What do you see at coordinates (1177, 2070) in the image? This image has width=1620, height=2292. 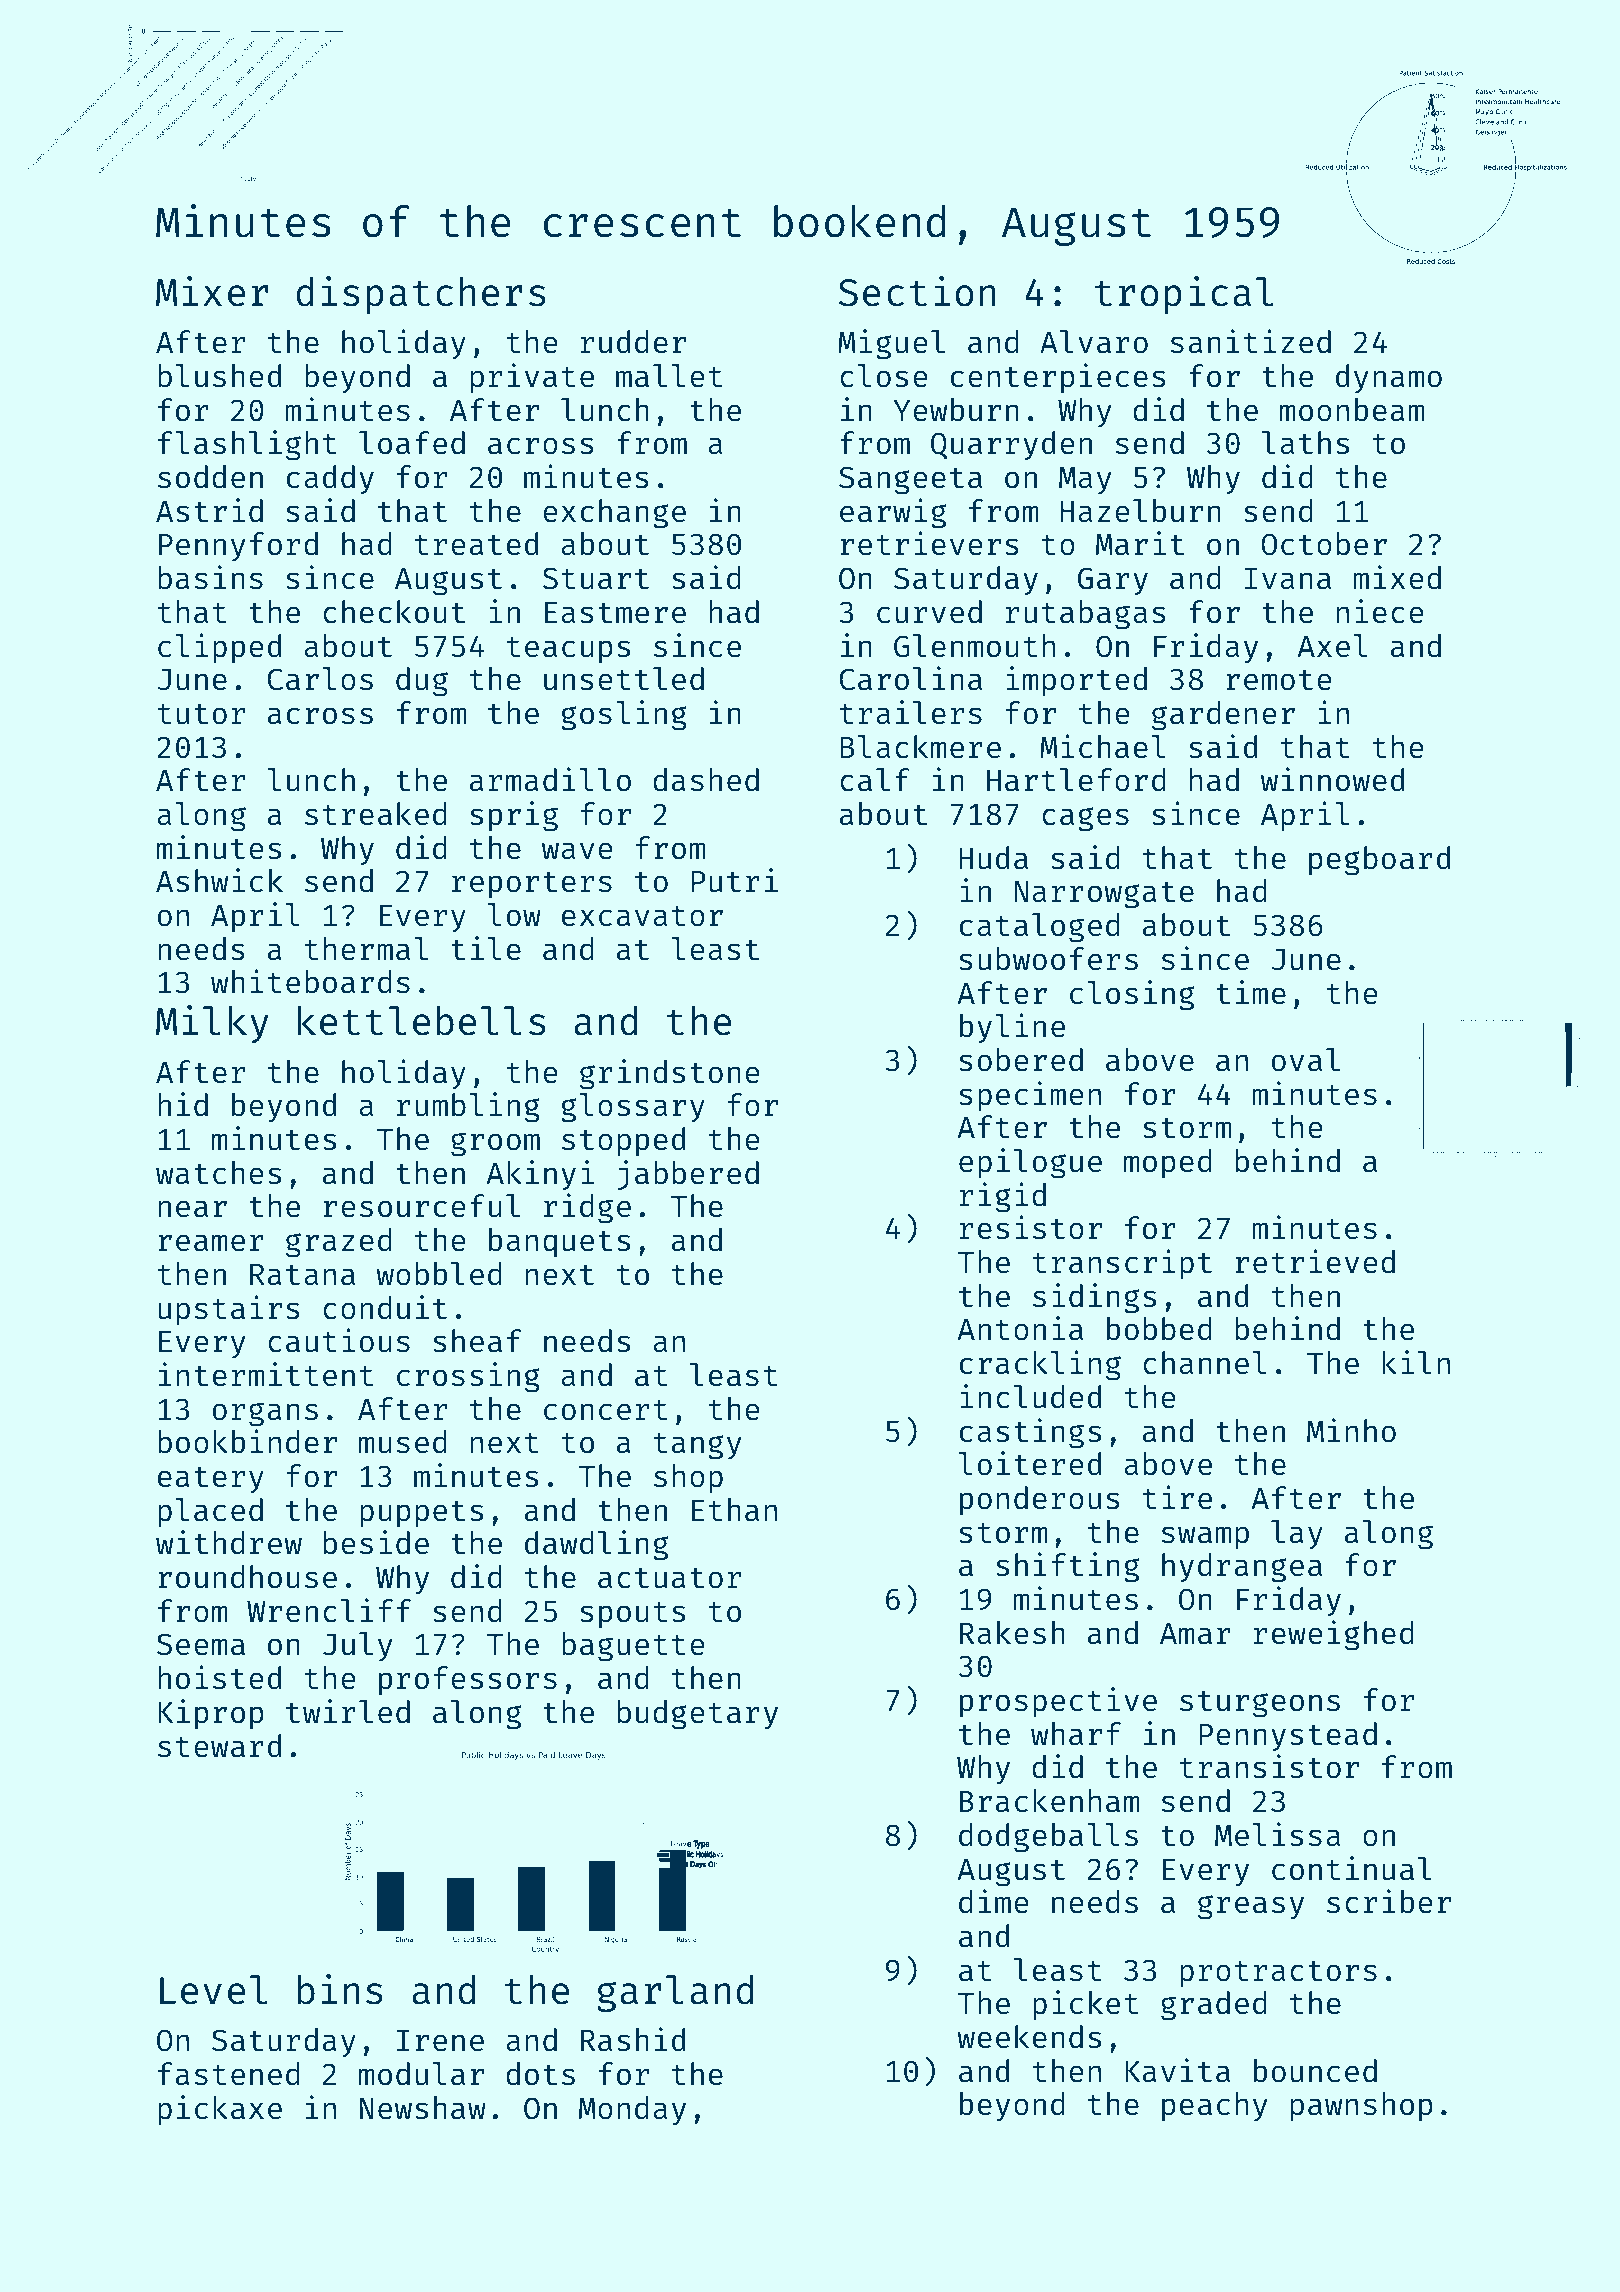 I see `Kavita` at bounding box center [1177, 2070].
